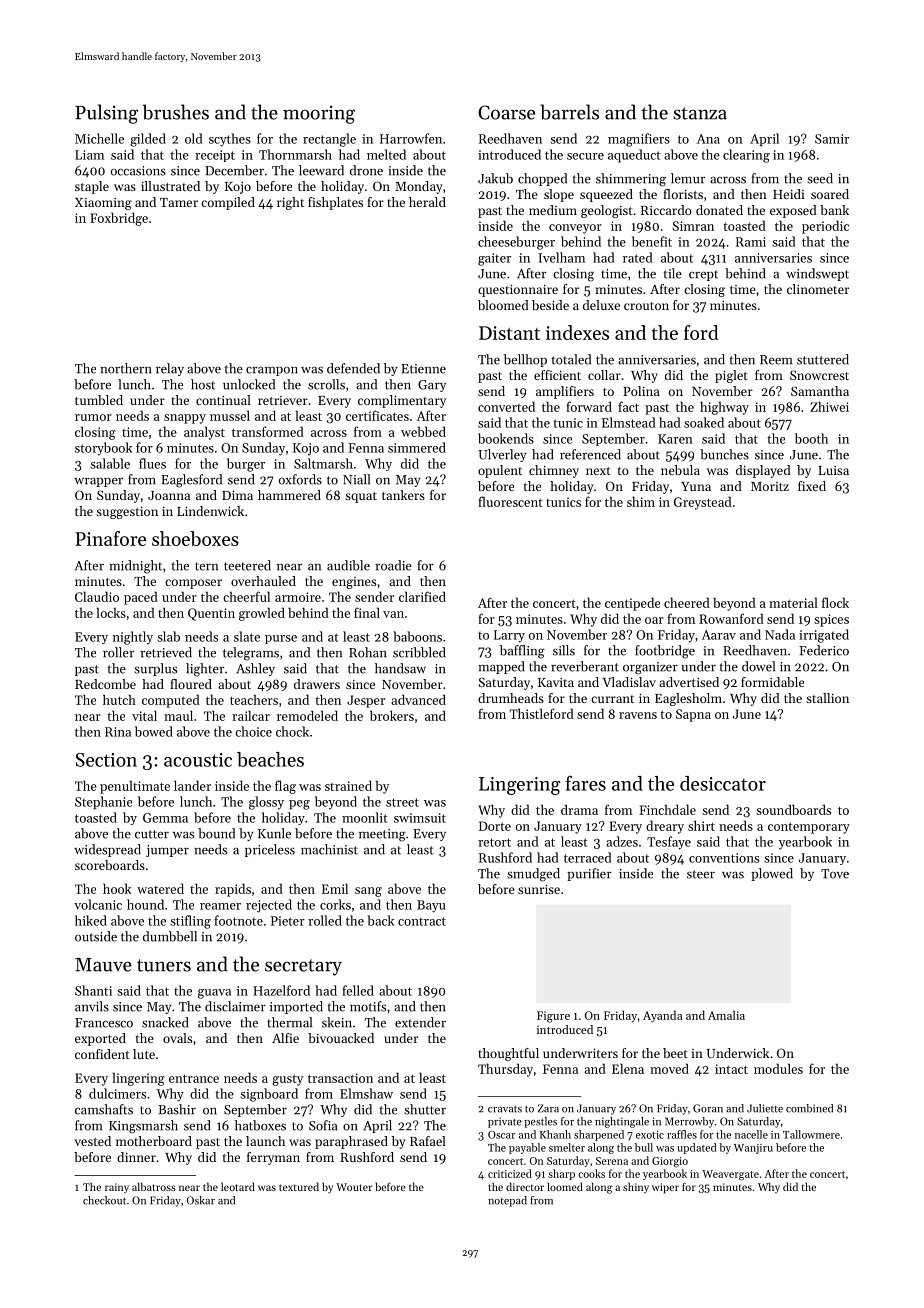  I want to click on Pulsing, so click(106, 114).
